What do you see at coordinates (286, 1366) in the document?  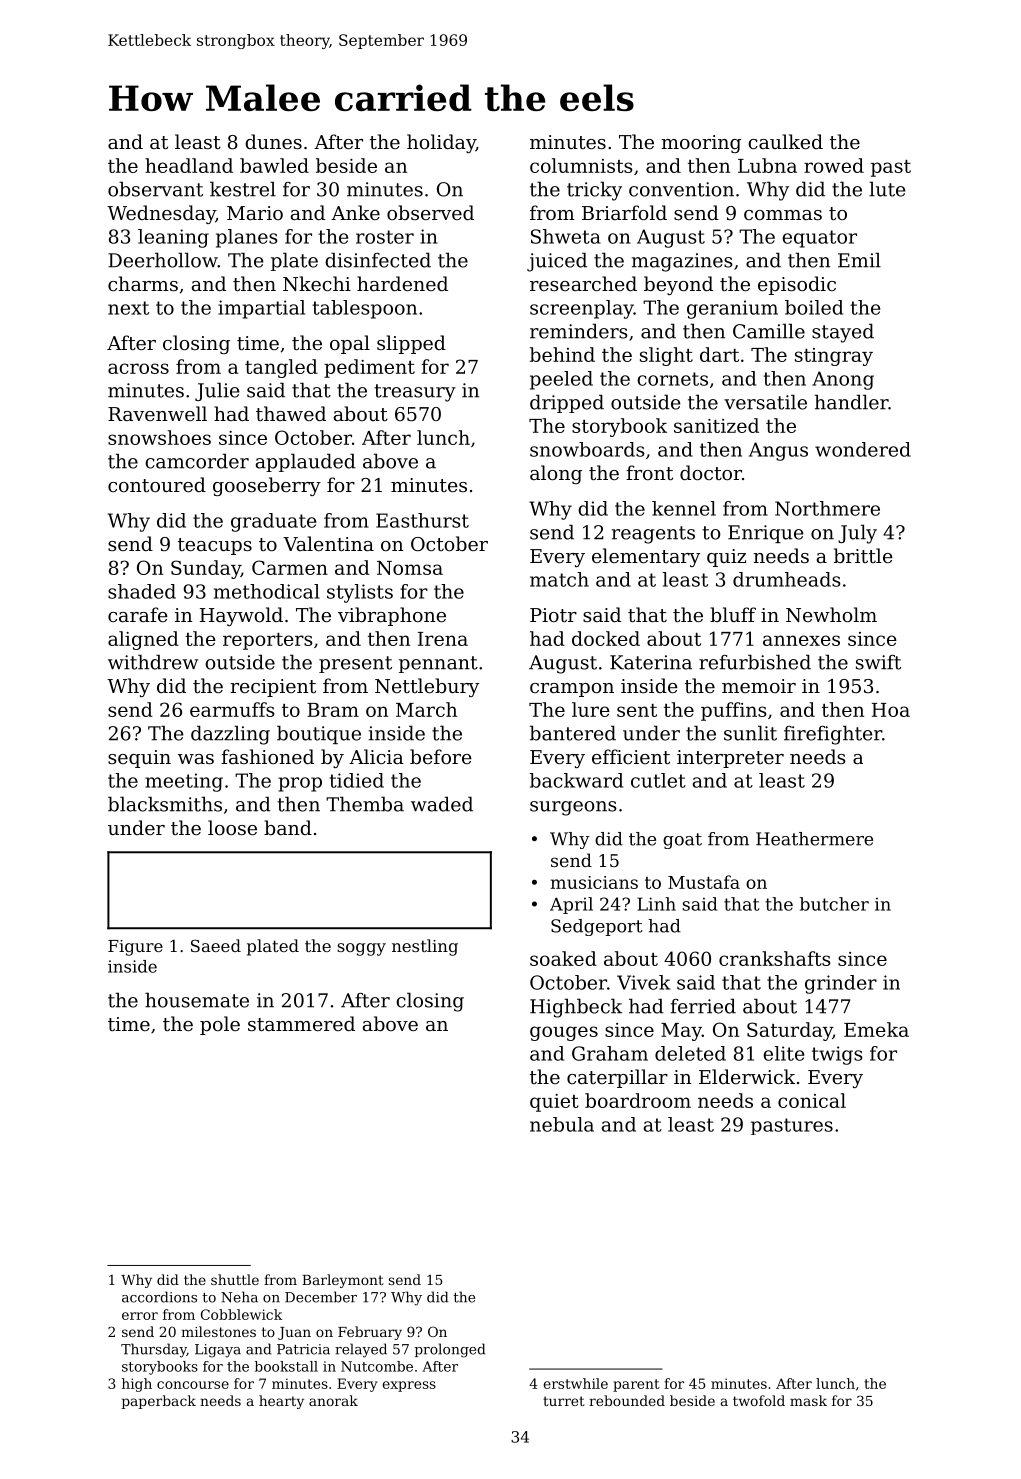 I see `bookstall` at bounding box center [286, 1366].
